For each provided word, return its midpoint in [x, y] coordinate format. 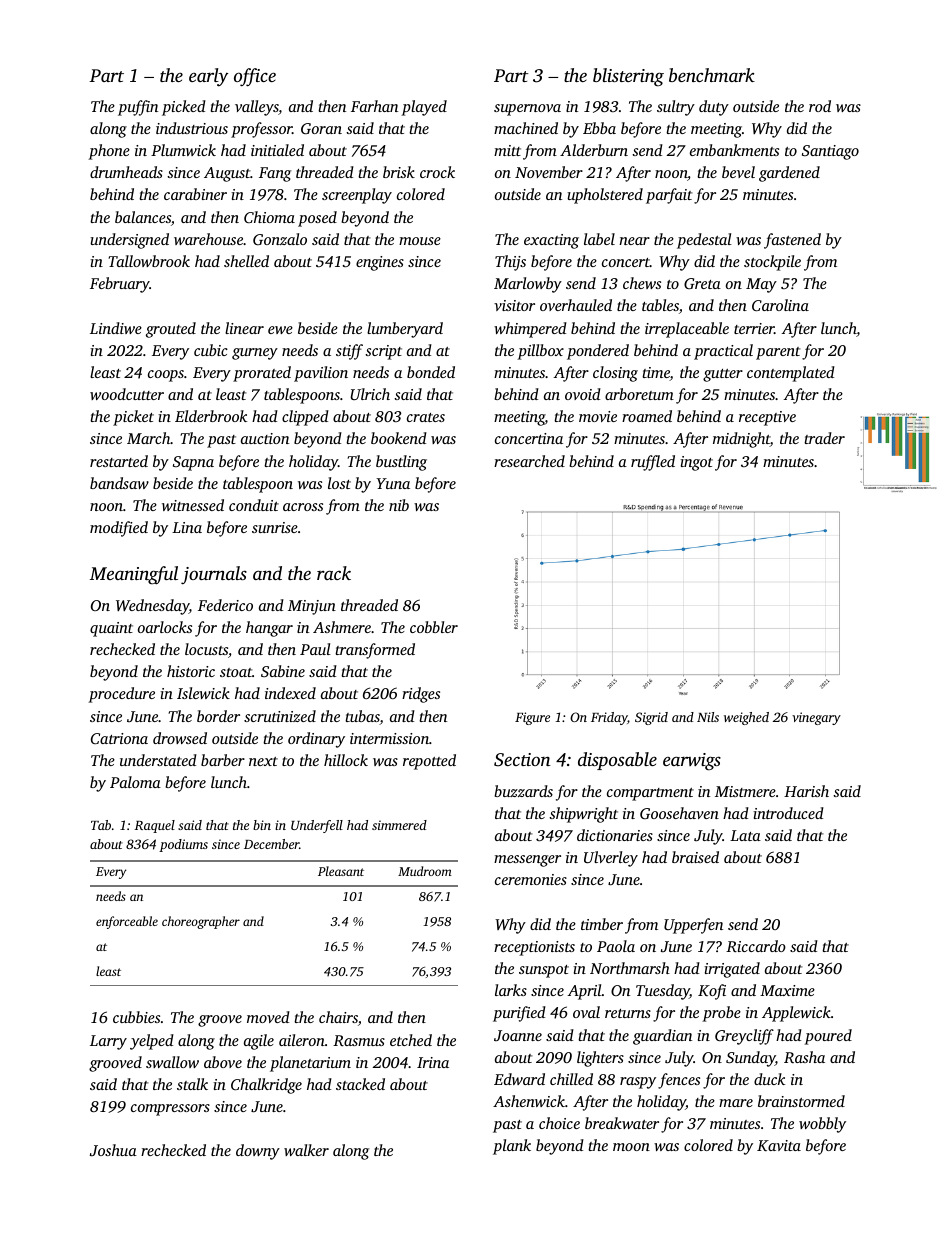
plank [512, 1147]
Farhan [374, 106]
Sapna [193, 463]
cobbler [434, 627]
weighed [746, 718]
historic [191, 671]
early [208, 77]
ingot [696, 463]
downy [258, 1152]
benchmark [712, 75]
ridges [421, 695]
